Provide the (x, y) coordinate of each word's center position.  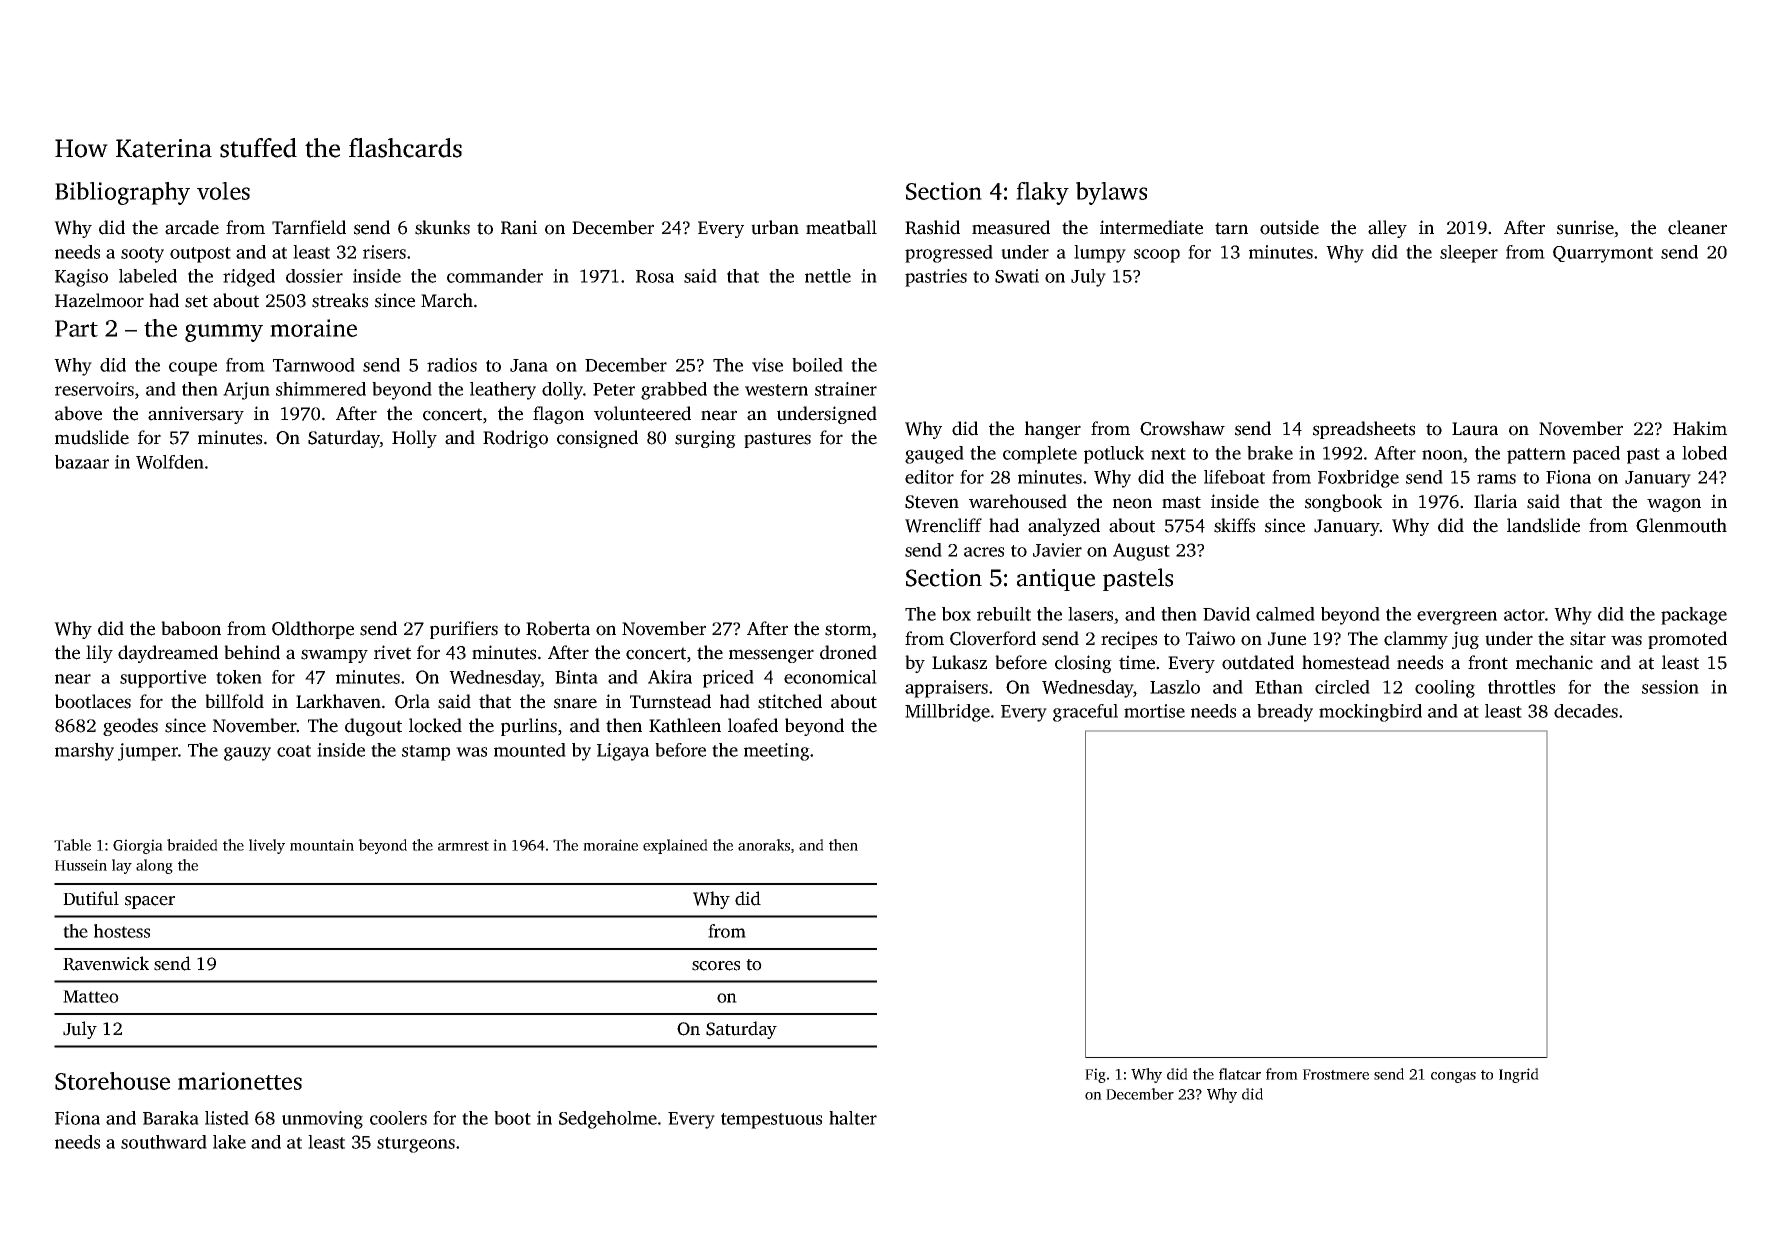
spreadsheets (1364, 430)
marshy (84, 752)
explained (675, 846)
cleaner (1697, 227)
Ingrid (1519, 1075)
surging (705, 439)
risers (384, 252)
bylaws (1111, 193)
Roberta (558, 628)
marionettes (240, 1081)
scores (716, 966)
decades (1586, 711)
